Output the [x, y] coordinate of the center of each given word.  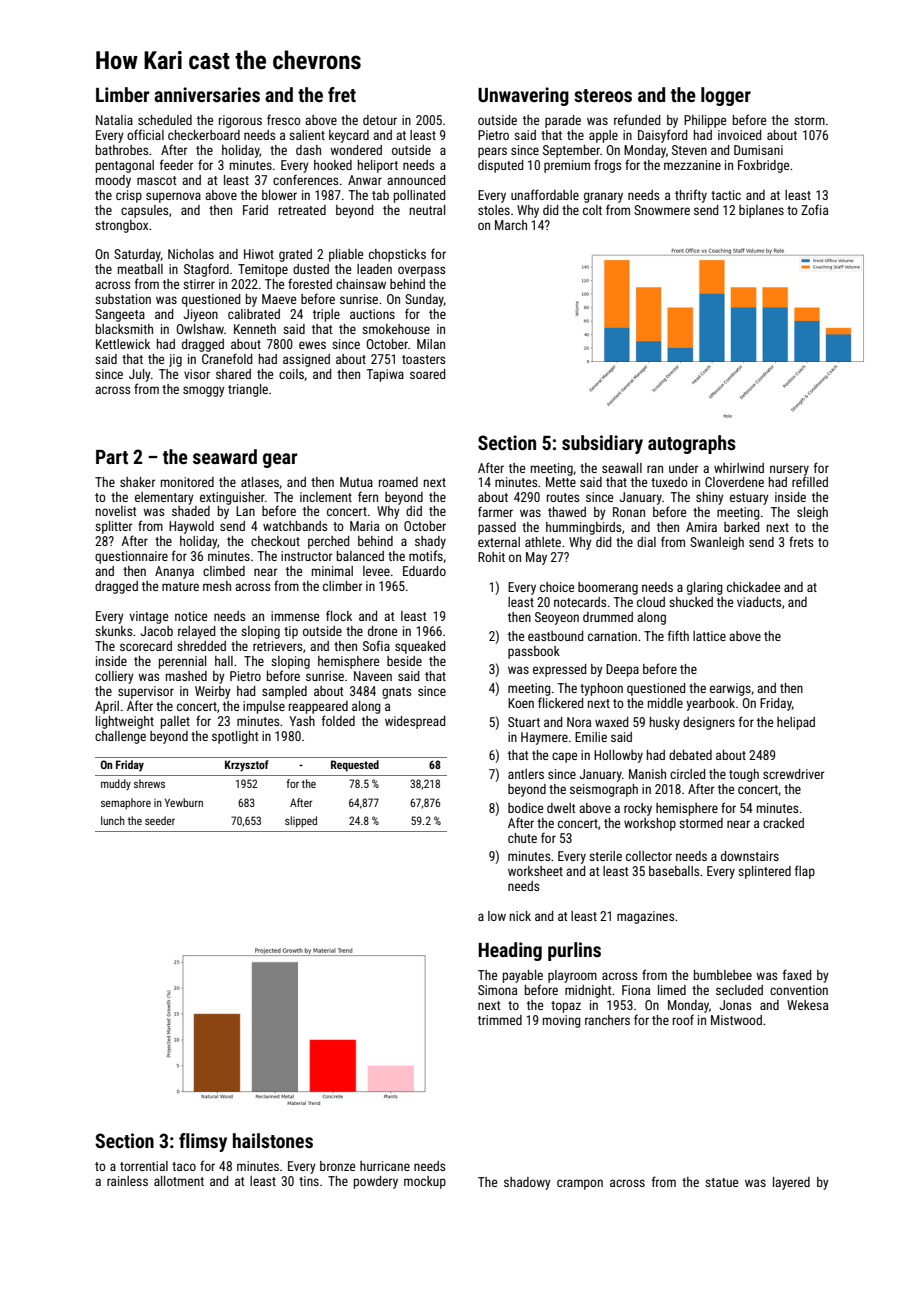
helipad [796, 723]
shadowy [527, 1183]
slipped [301, 822]
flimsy [203, 1142]
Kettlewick [123, 344]
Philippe [705, 121]
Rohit [491, 557]
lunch [113, 820]
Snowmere [662, 210]
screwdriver [793, 774]
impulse [264, 707]
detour [380, 120]
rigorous [240, 121]
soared [427, 374]
